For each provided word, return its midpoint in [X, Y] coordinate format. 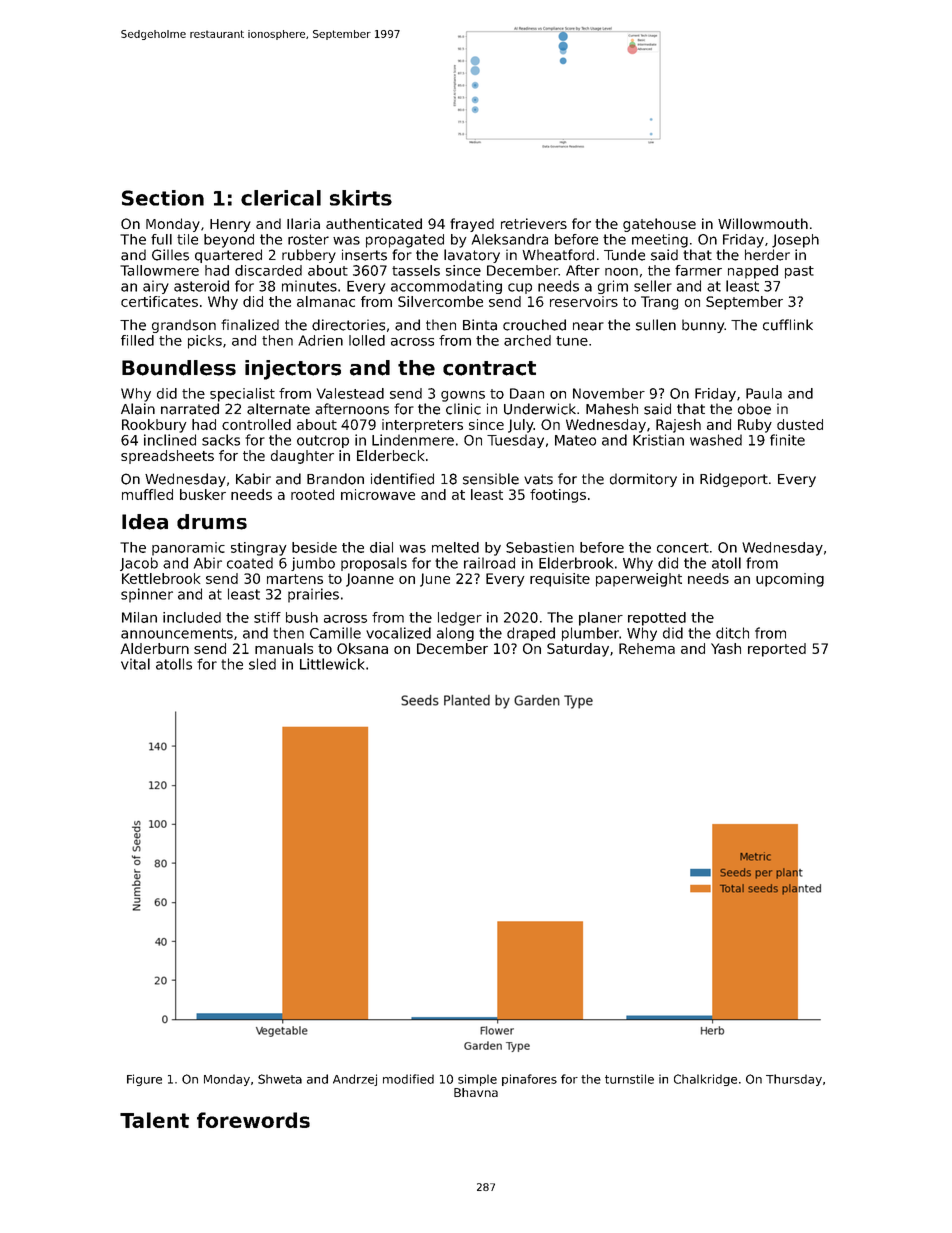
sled [262, 664]
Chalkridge [705, 1080]
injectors [293, 370]
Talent [154, 1120]
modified [408, 1079]
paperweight [639, 580]
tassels [416, 270]
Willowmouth [763, 223]
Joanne [370, 580]
